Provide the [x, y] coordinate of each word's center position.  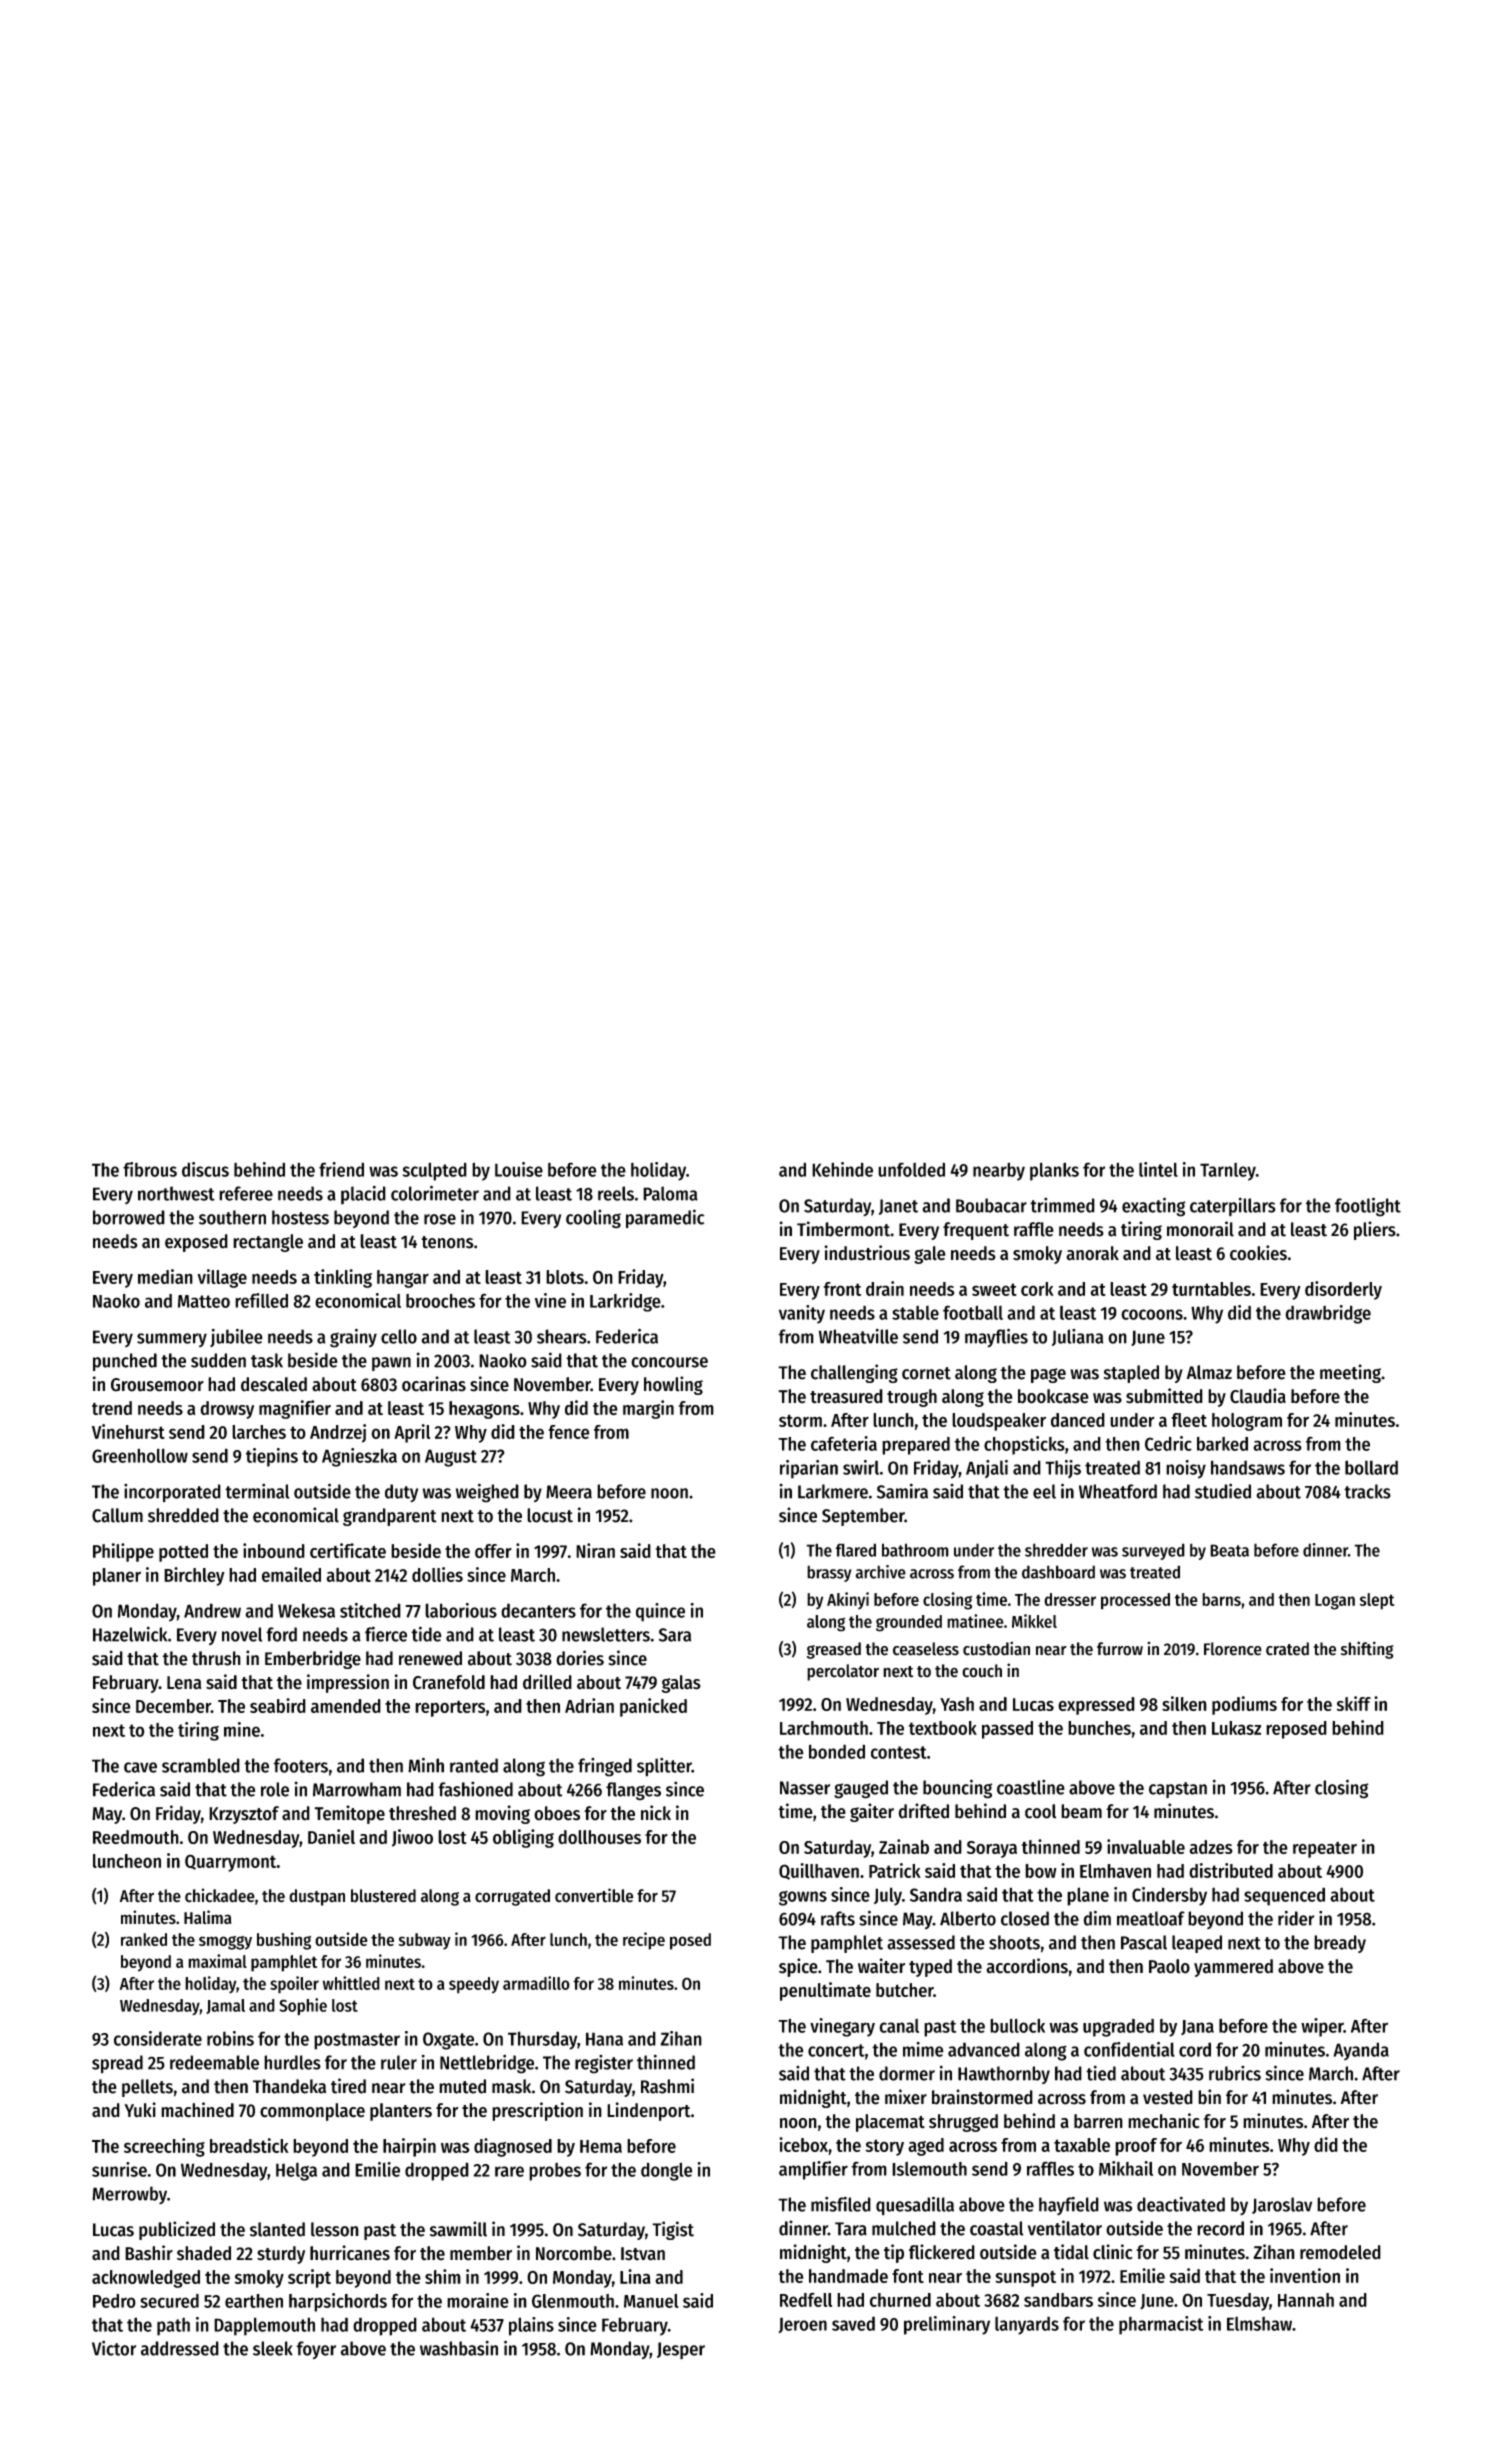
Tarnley [1228, 1172]
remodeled [1340, 2252]
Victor [114, 2348]
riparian [809, 1469]
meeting [1350, 1373]
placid [363, 1195]
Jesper [681, 2350]
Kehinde [842, 1169]
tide [426, 1634]
